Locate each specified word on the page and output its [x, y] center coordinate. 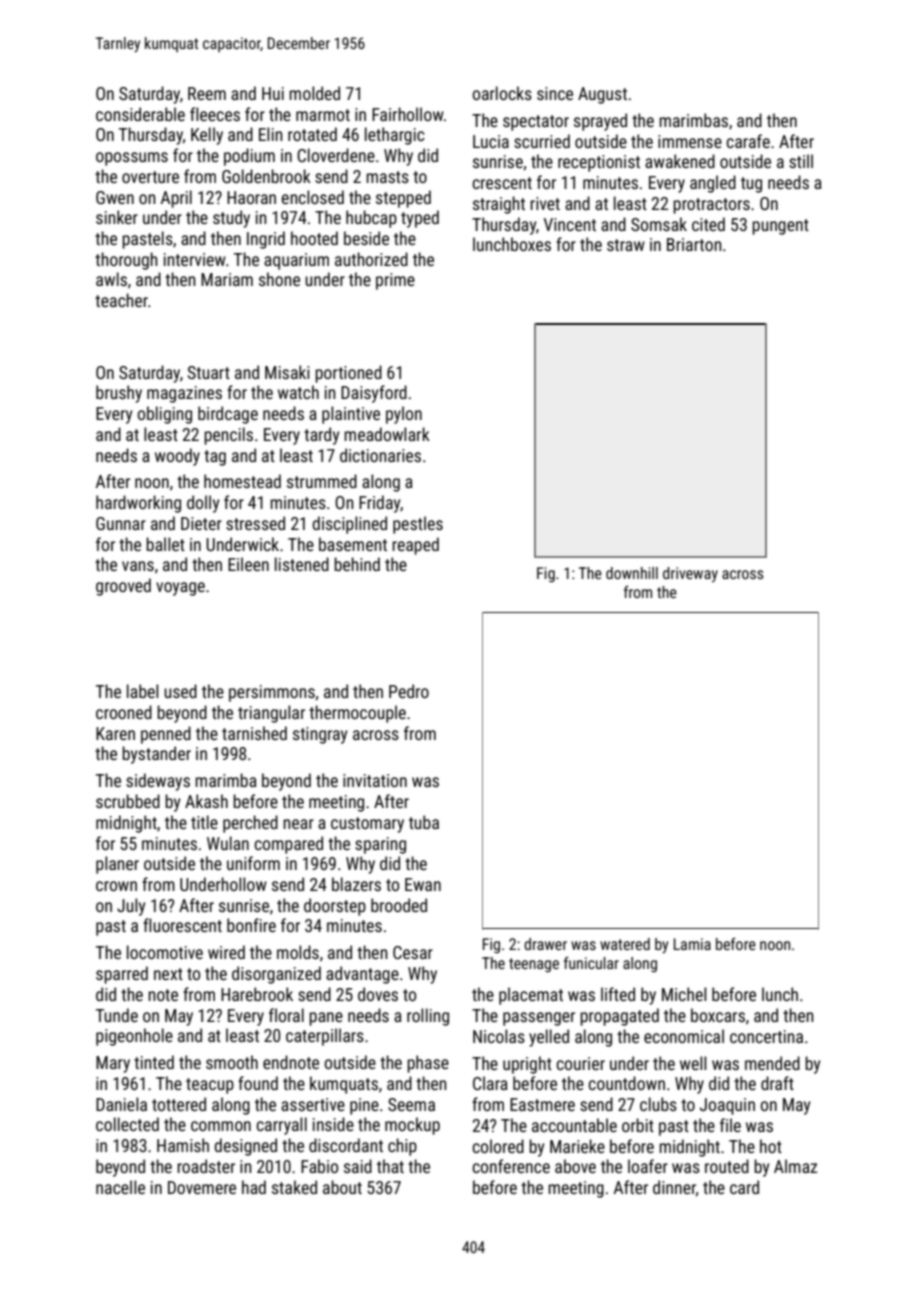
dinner [674, 1188]
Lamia [692, 944]
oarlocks [502, 93]
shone [279, 279]
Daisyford [374, 394]
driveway [690, 574]
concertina [766, 1036]
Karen [115, 733]
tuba [424, 822]
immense [690, 141]
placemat [531, 996]
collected [127, 1124]
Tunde [117, 1015]
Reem [207, 93]
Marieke [577, 1146]
